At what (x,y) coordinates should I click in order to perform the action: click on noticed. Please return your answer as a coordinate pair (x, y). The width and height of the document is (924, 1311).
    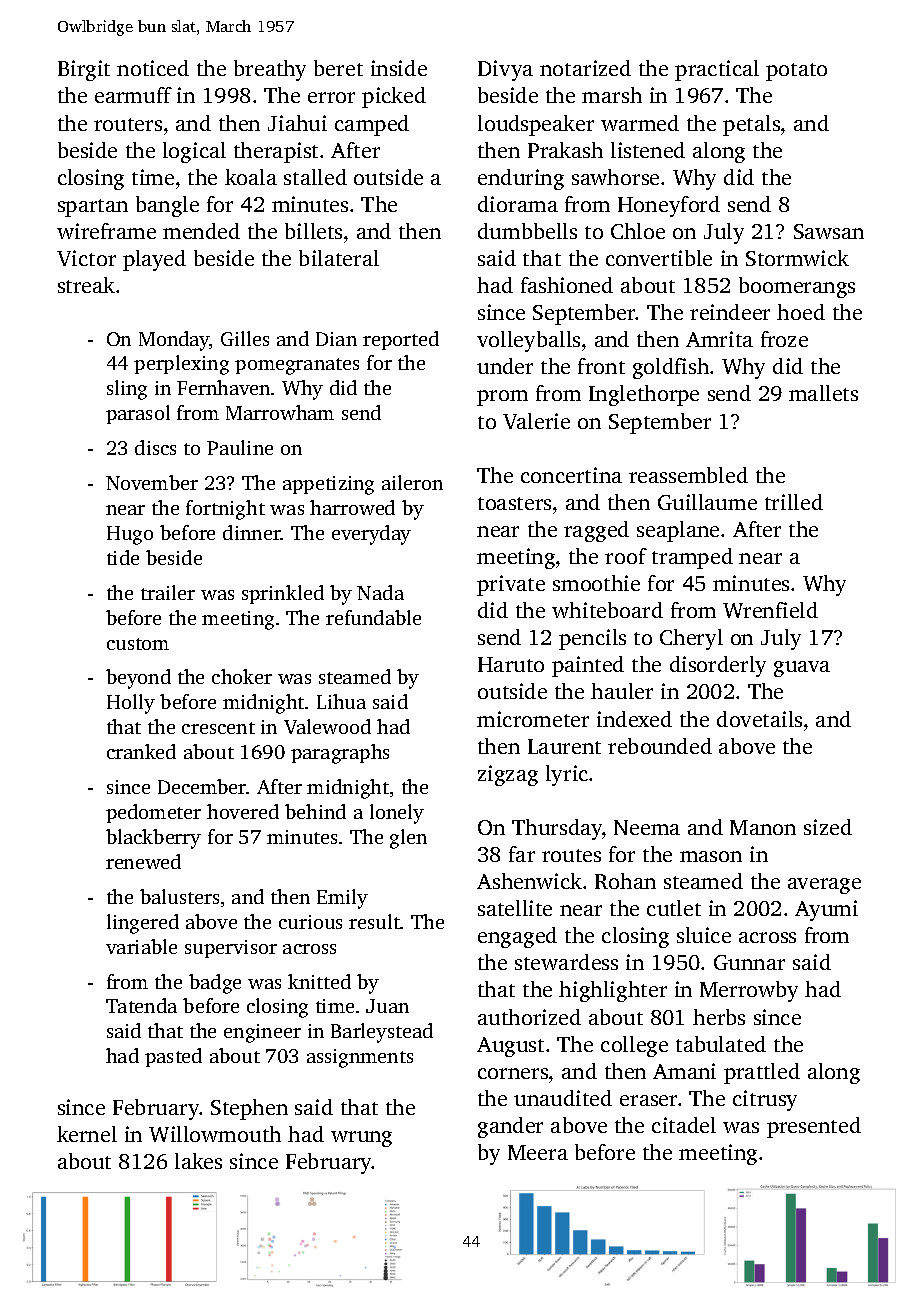
    Looking at the image, I should click on (153, 68).
